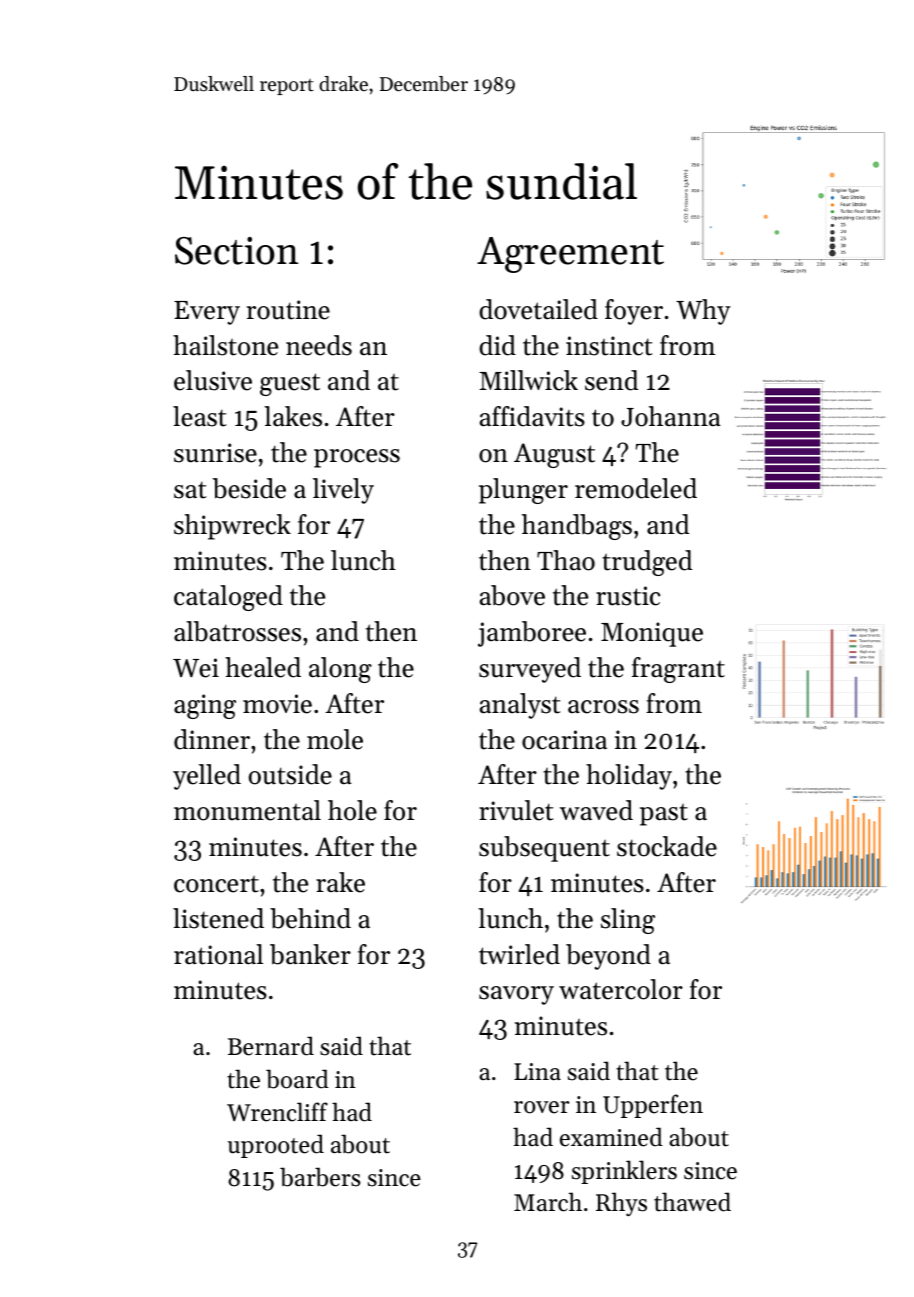  Describe the element at coordinates (512, 595) in the screenshot. I see `above` at that location.
